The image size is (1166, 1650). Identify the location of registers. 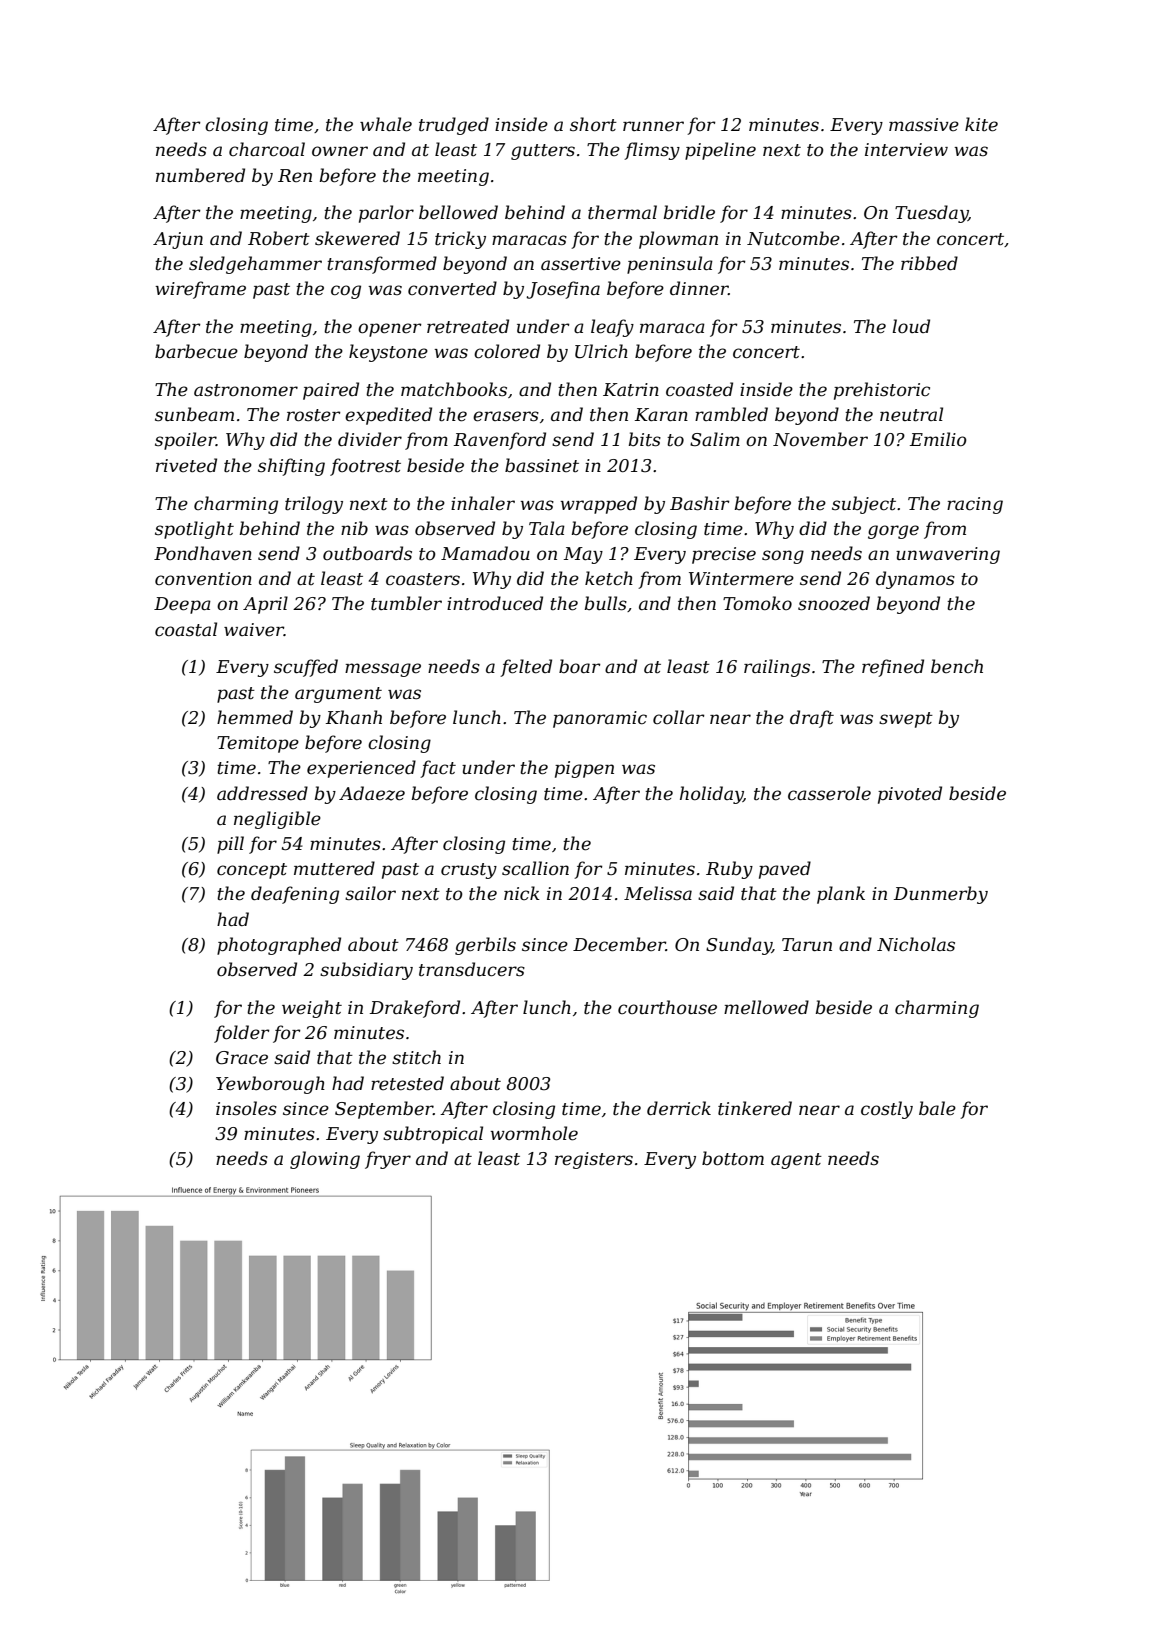
(594, 1160).
